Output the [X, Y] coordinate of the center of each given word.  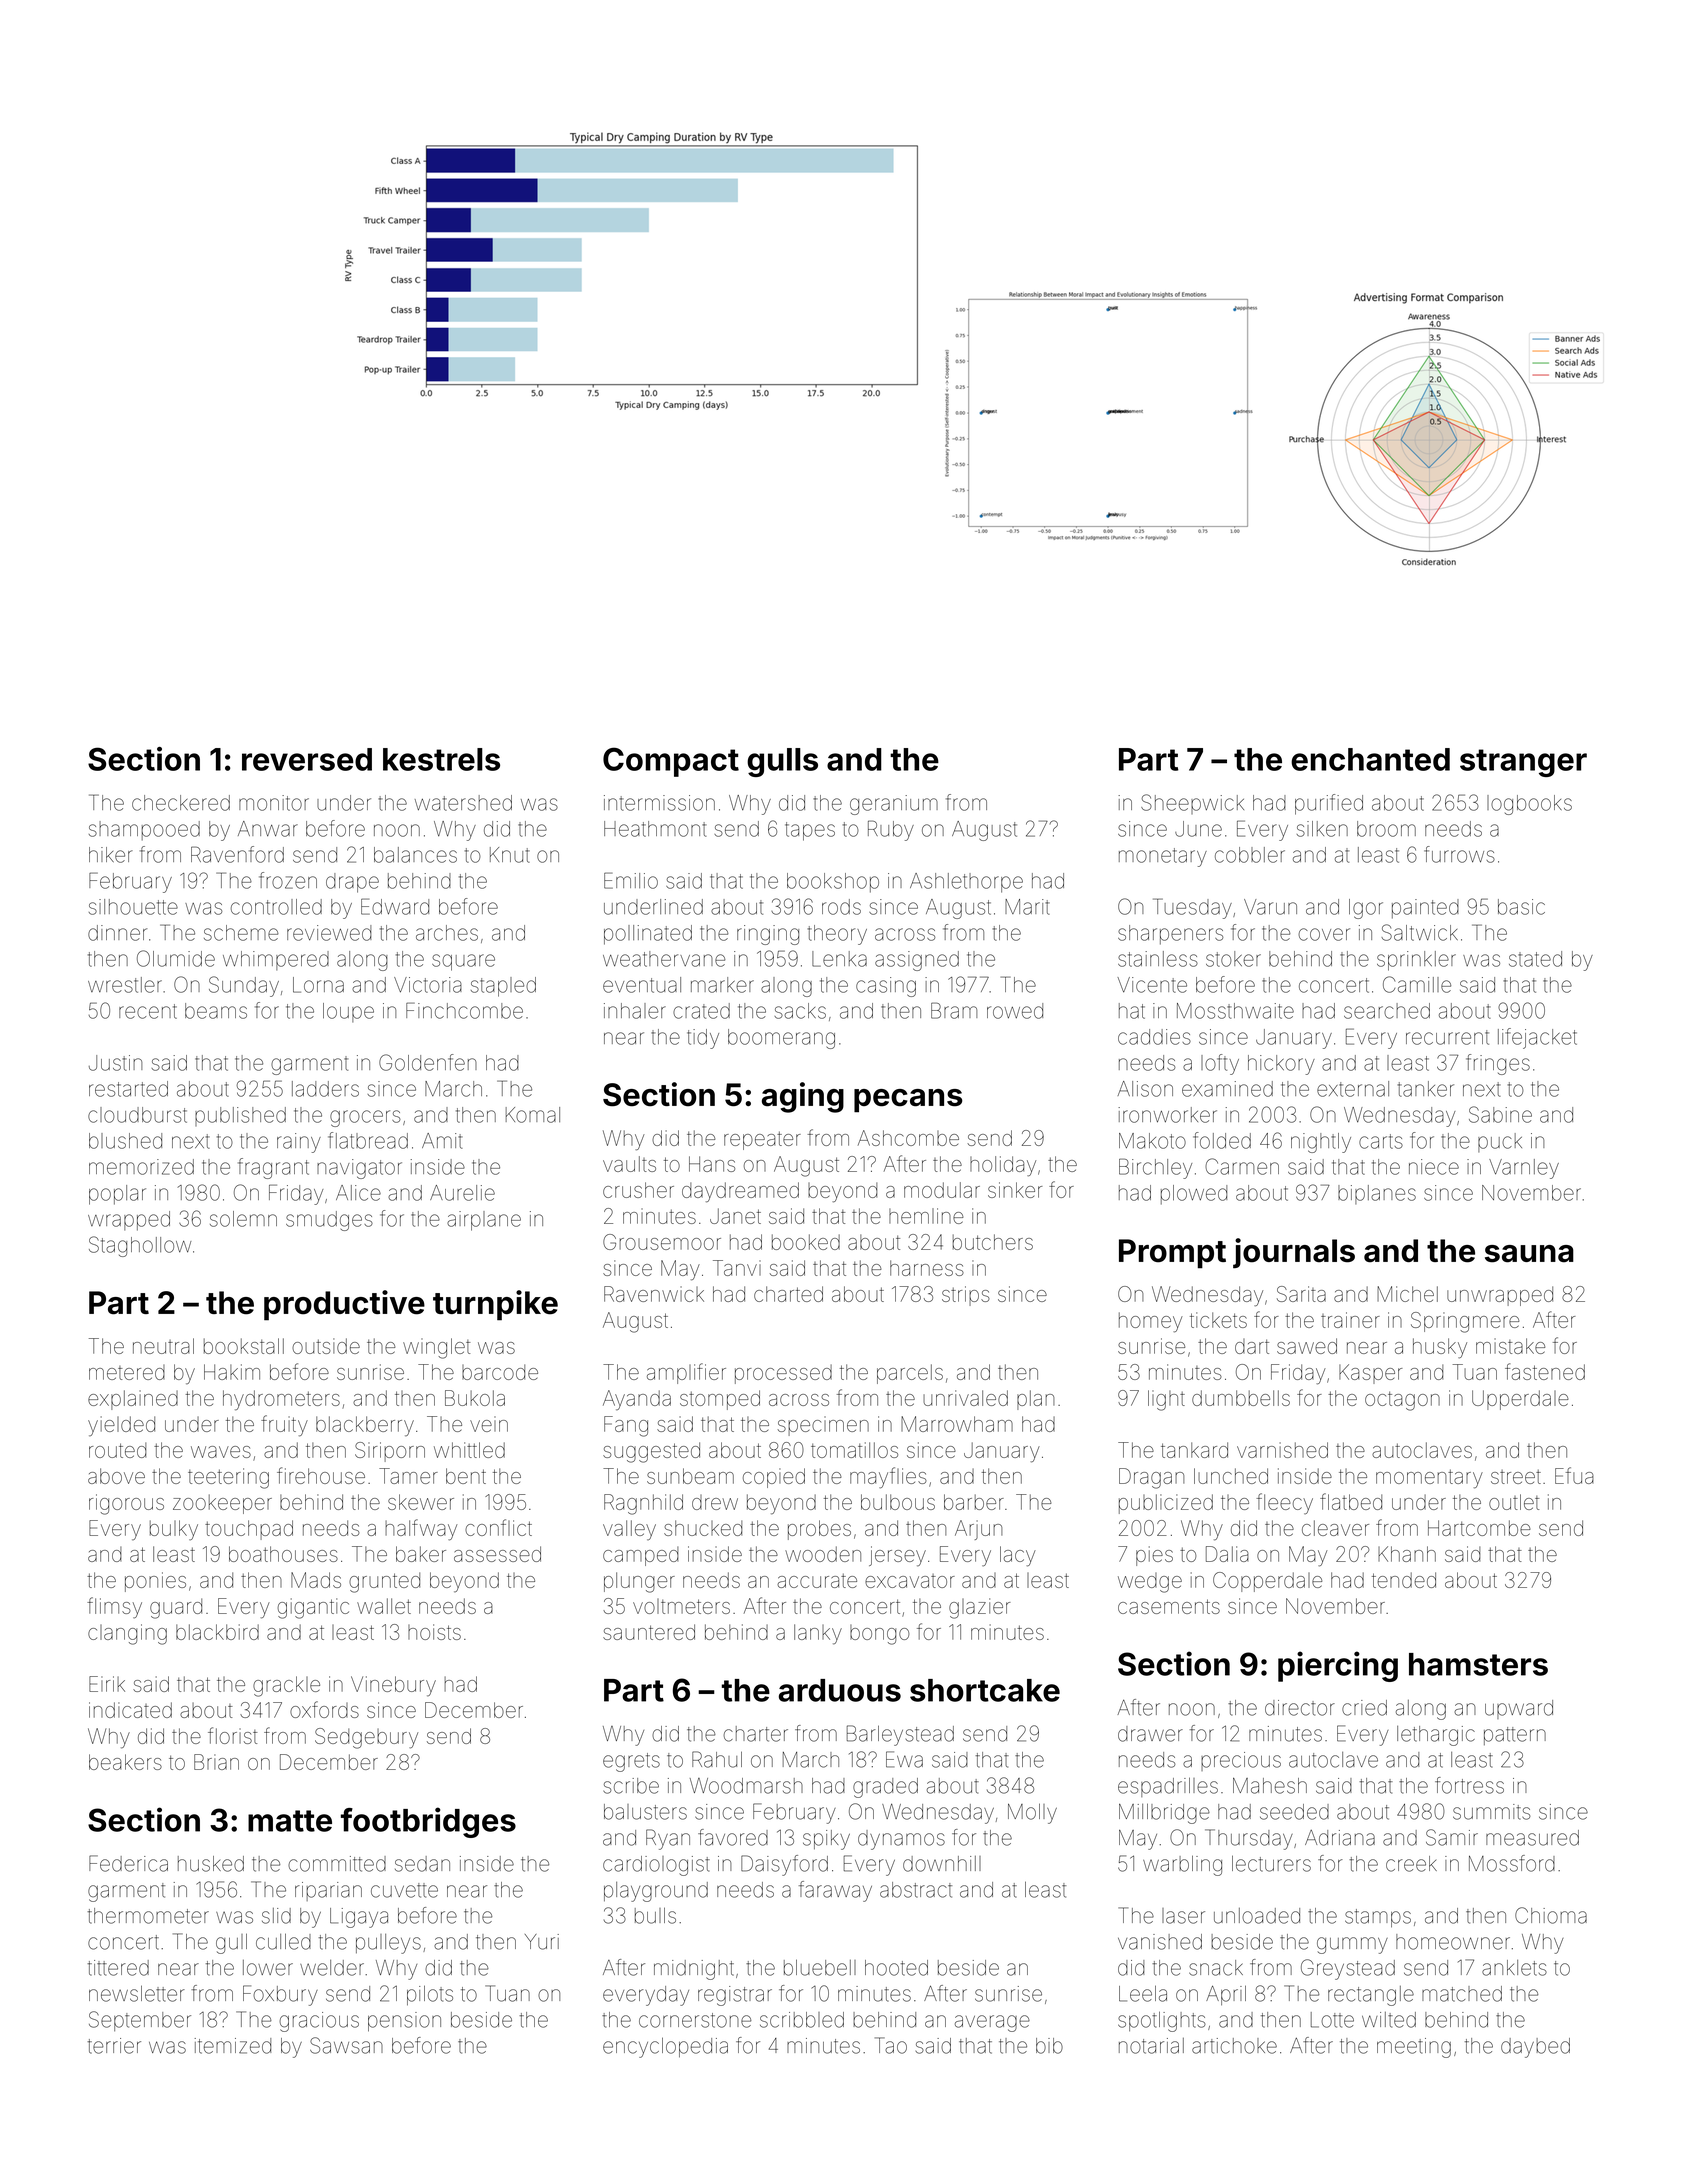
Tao [891, 2045]
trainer [1350, 1320]
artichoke [1234, 2046]
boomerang [781, 1039]
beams [216, 1011]
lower [268, 1968]
